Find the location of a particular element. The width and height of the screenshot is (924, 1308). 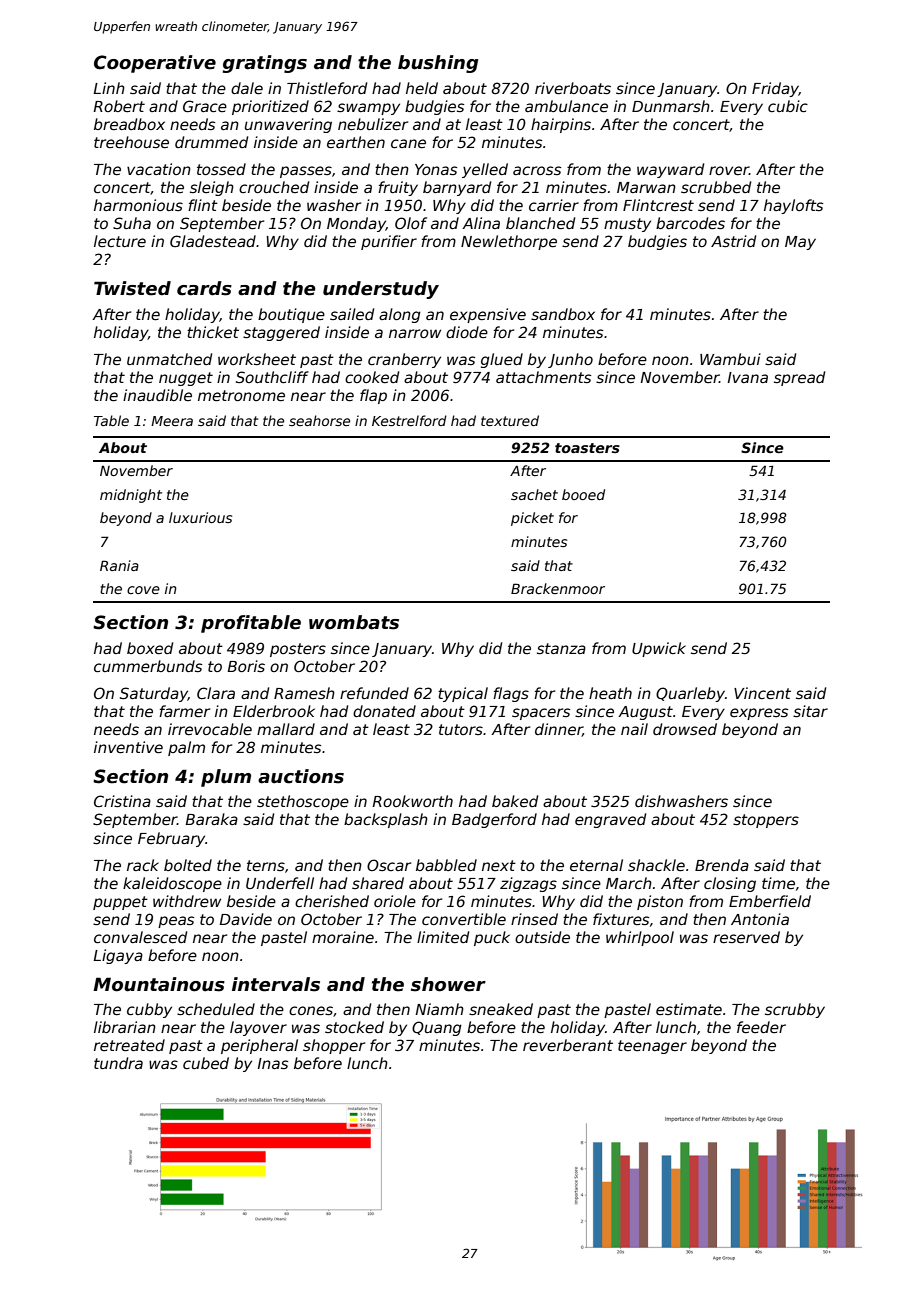

haylofts is located at coordinates (793, 206).
